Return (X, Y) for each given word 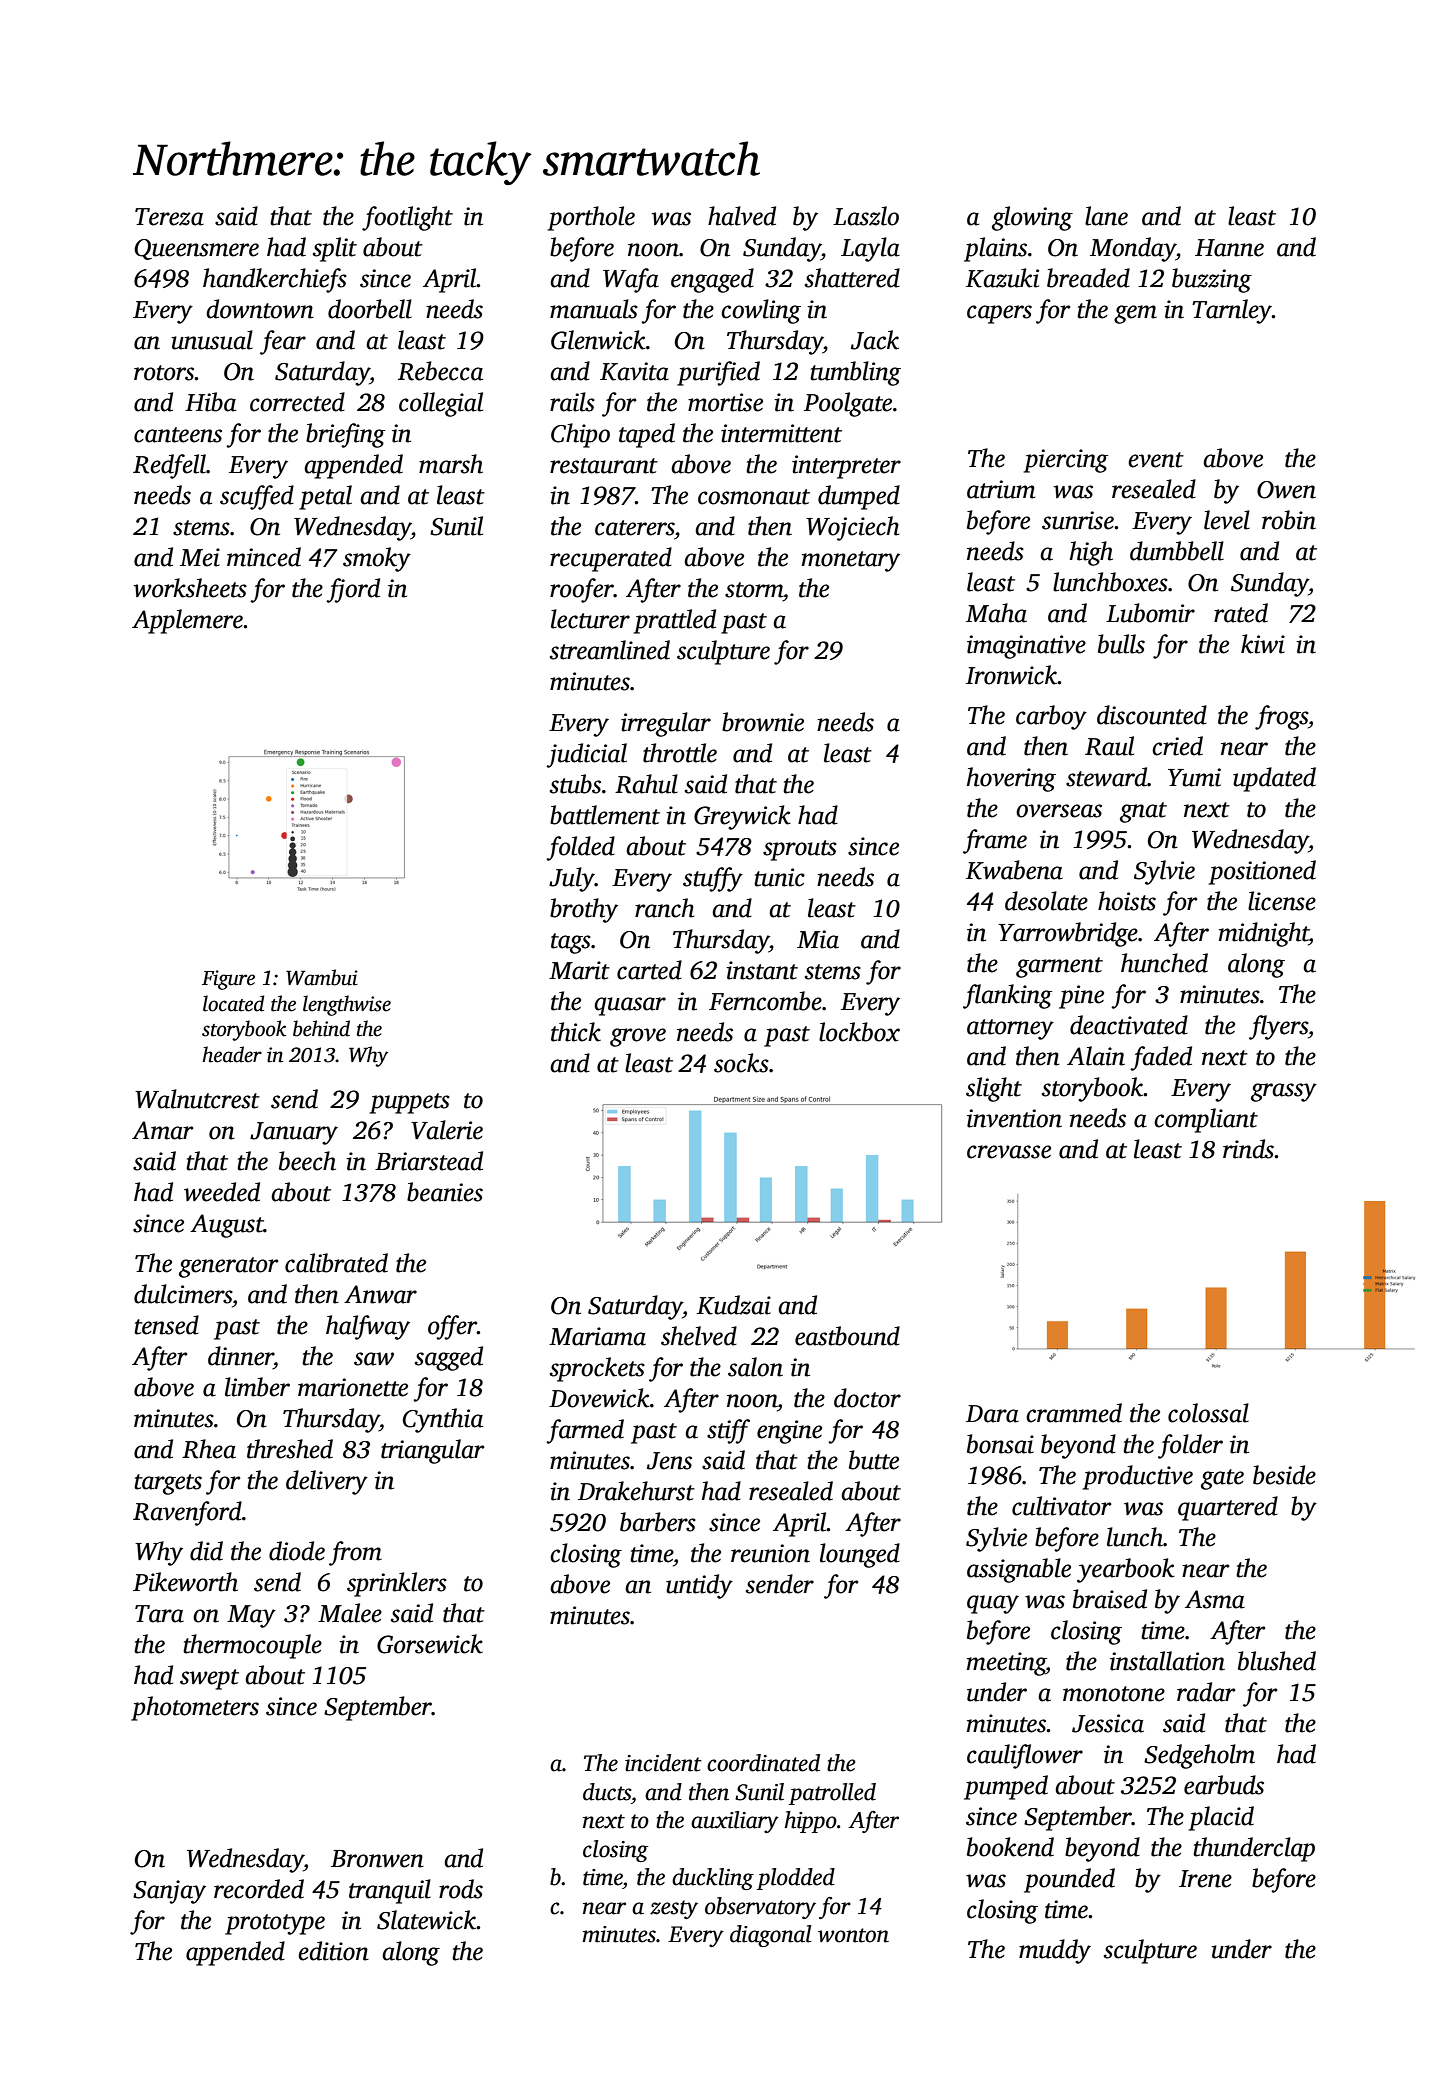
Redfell (169, 466)
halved (742, 216)
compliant (1206, 1120)
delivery (327, 1482)
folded (580, 848)
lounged (860, 1555)
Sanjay (169, 1892)
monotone (1114, 1694)
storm (754, 590)
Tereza (169, 217)
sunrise (1078, 520)
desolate (1046, 901)
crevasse (1009, 1152)
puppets (410, 1103)
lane (1106, 216)
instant (762, 970)
